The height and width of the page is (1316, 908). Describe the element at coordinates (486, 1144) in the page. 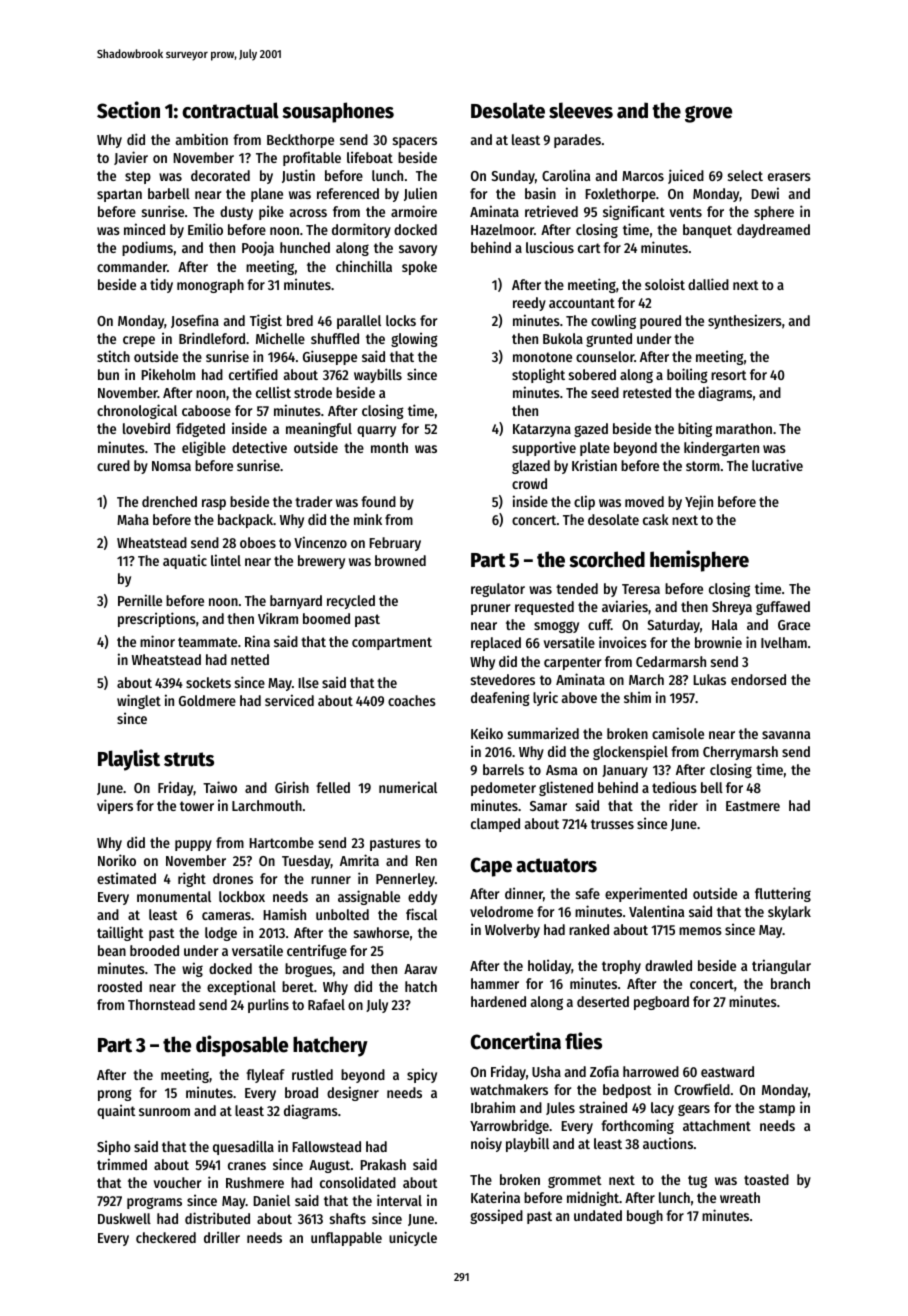

I see `noisy` at that location.
